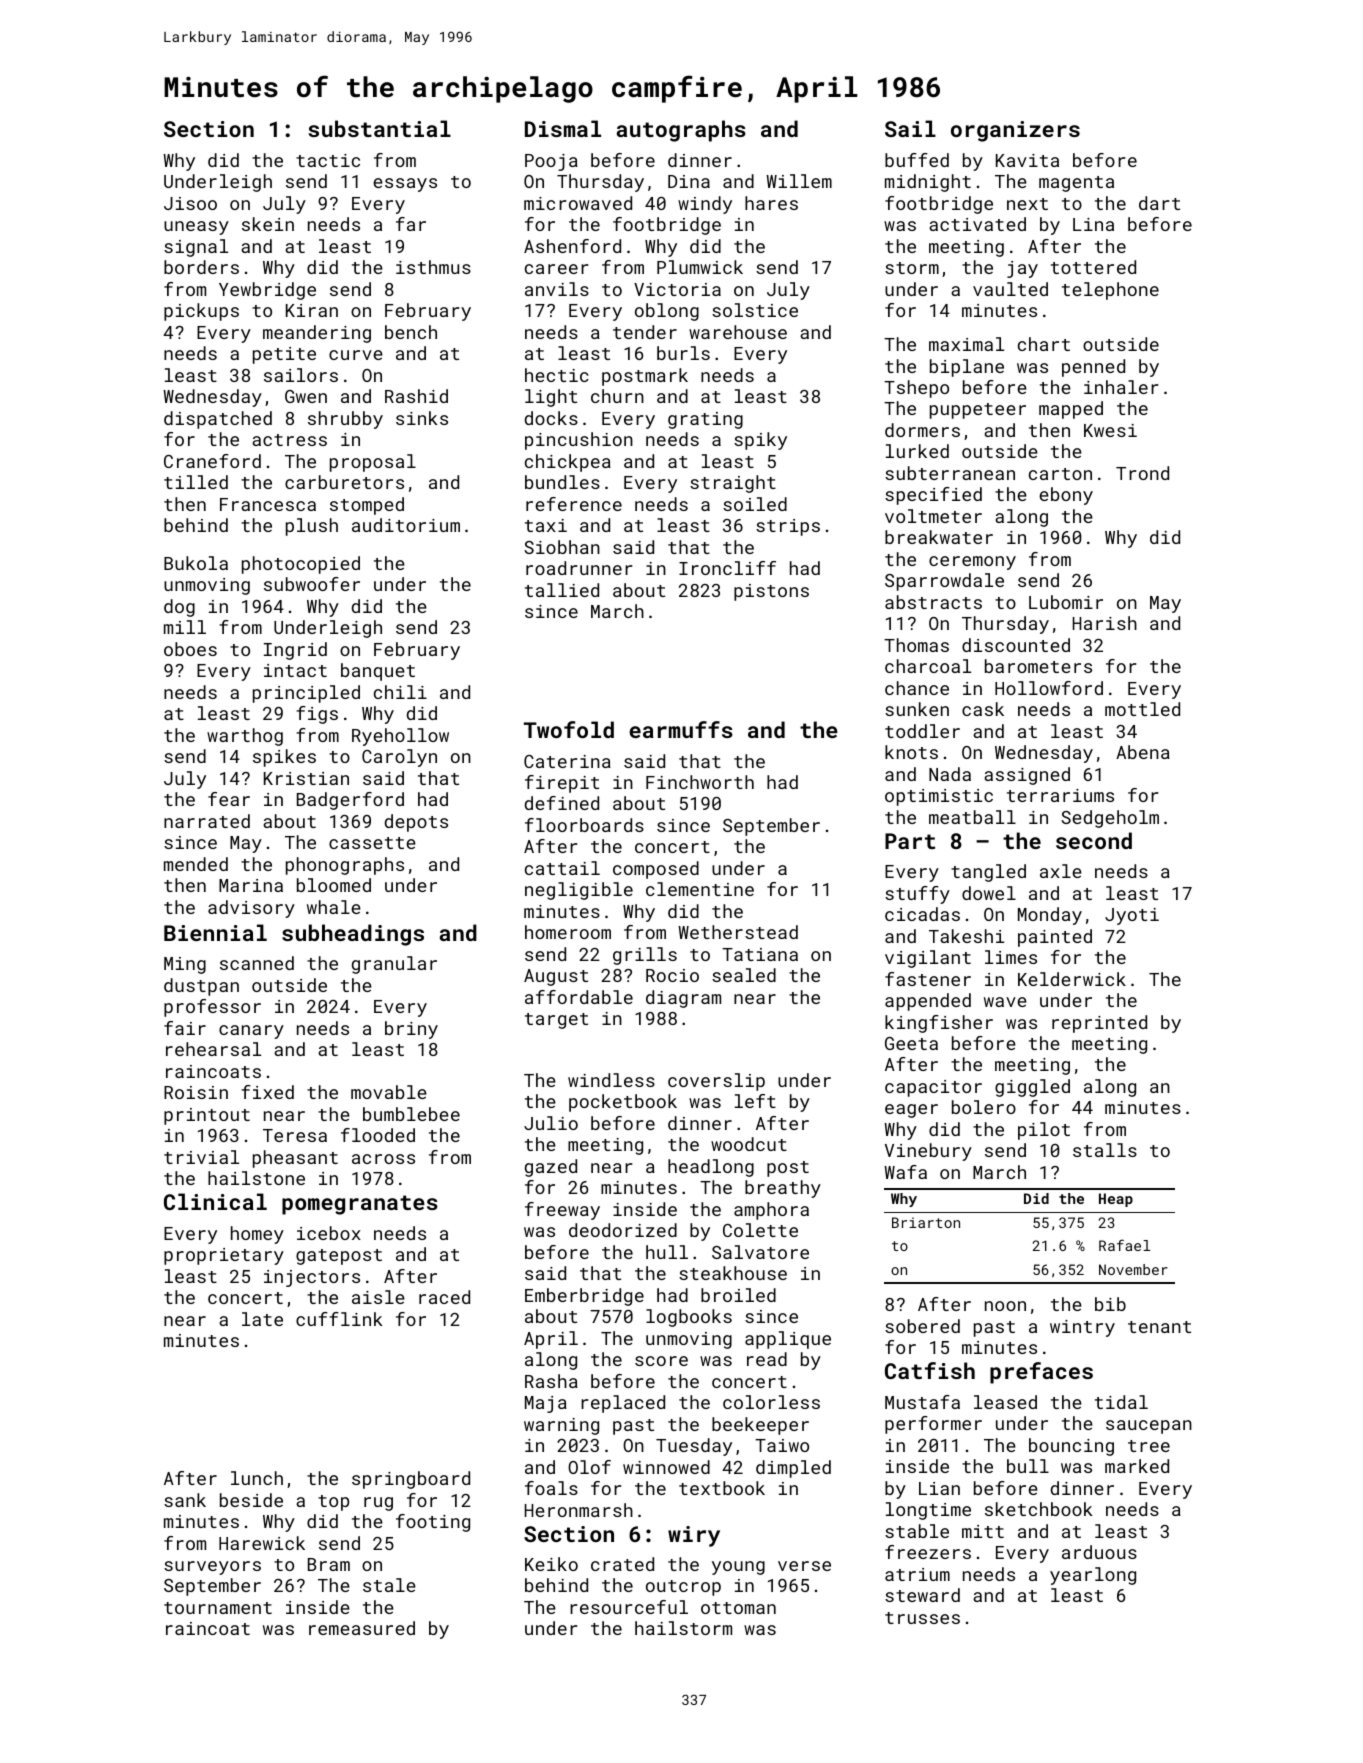  What do you see at coordinates (1159, 203) in the screenshot?
I see `dart` at bounding box center [1159, 203].
